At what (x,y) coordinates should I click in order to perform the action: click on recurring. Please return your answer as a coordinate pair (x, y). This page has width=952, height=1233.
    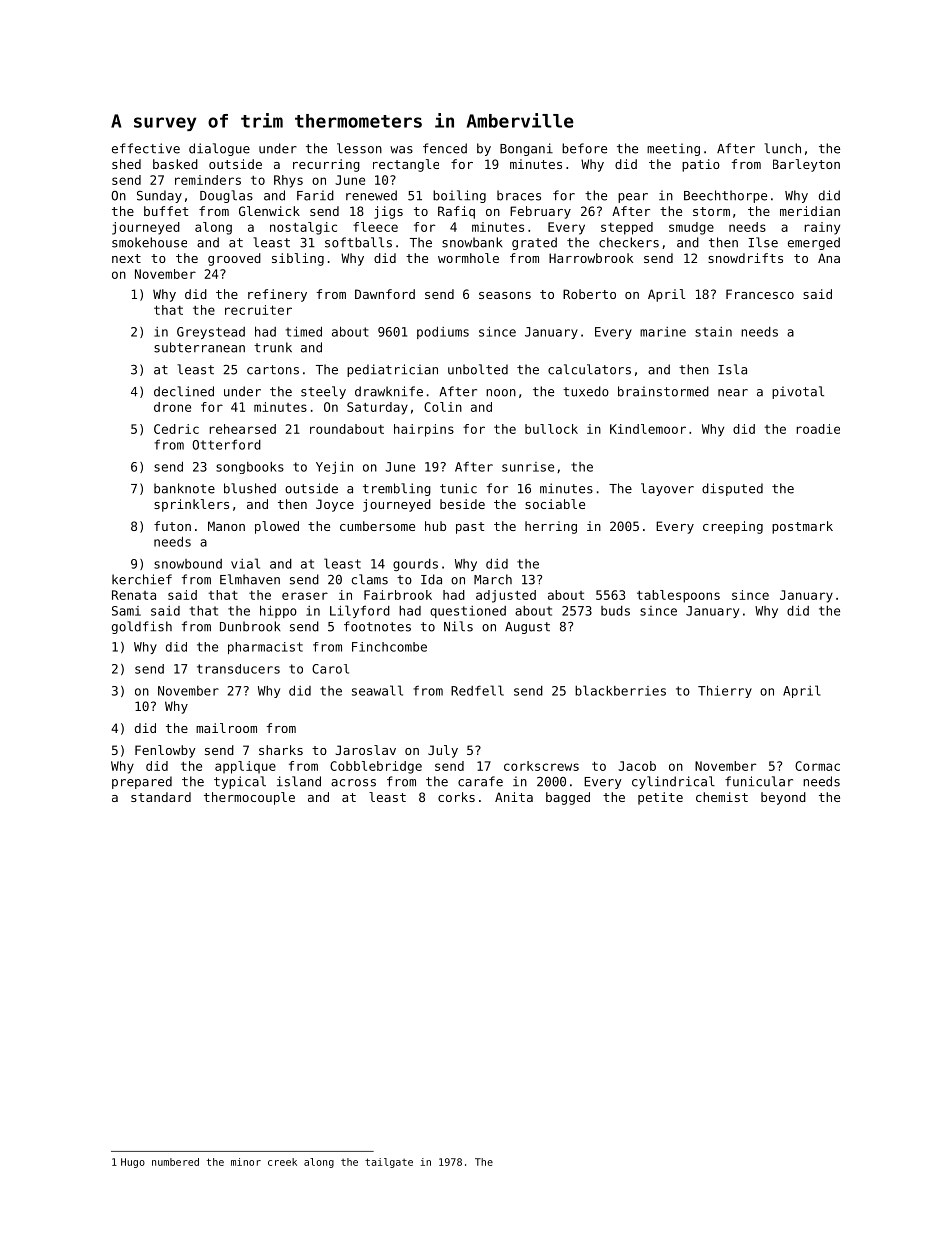
    Looking at the image, I should click on (326, 165).
